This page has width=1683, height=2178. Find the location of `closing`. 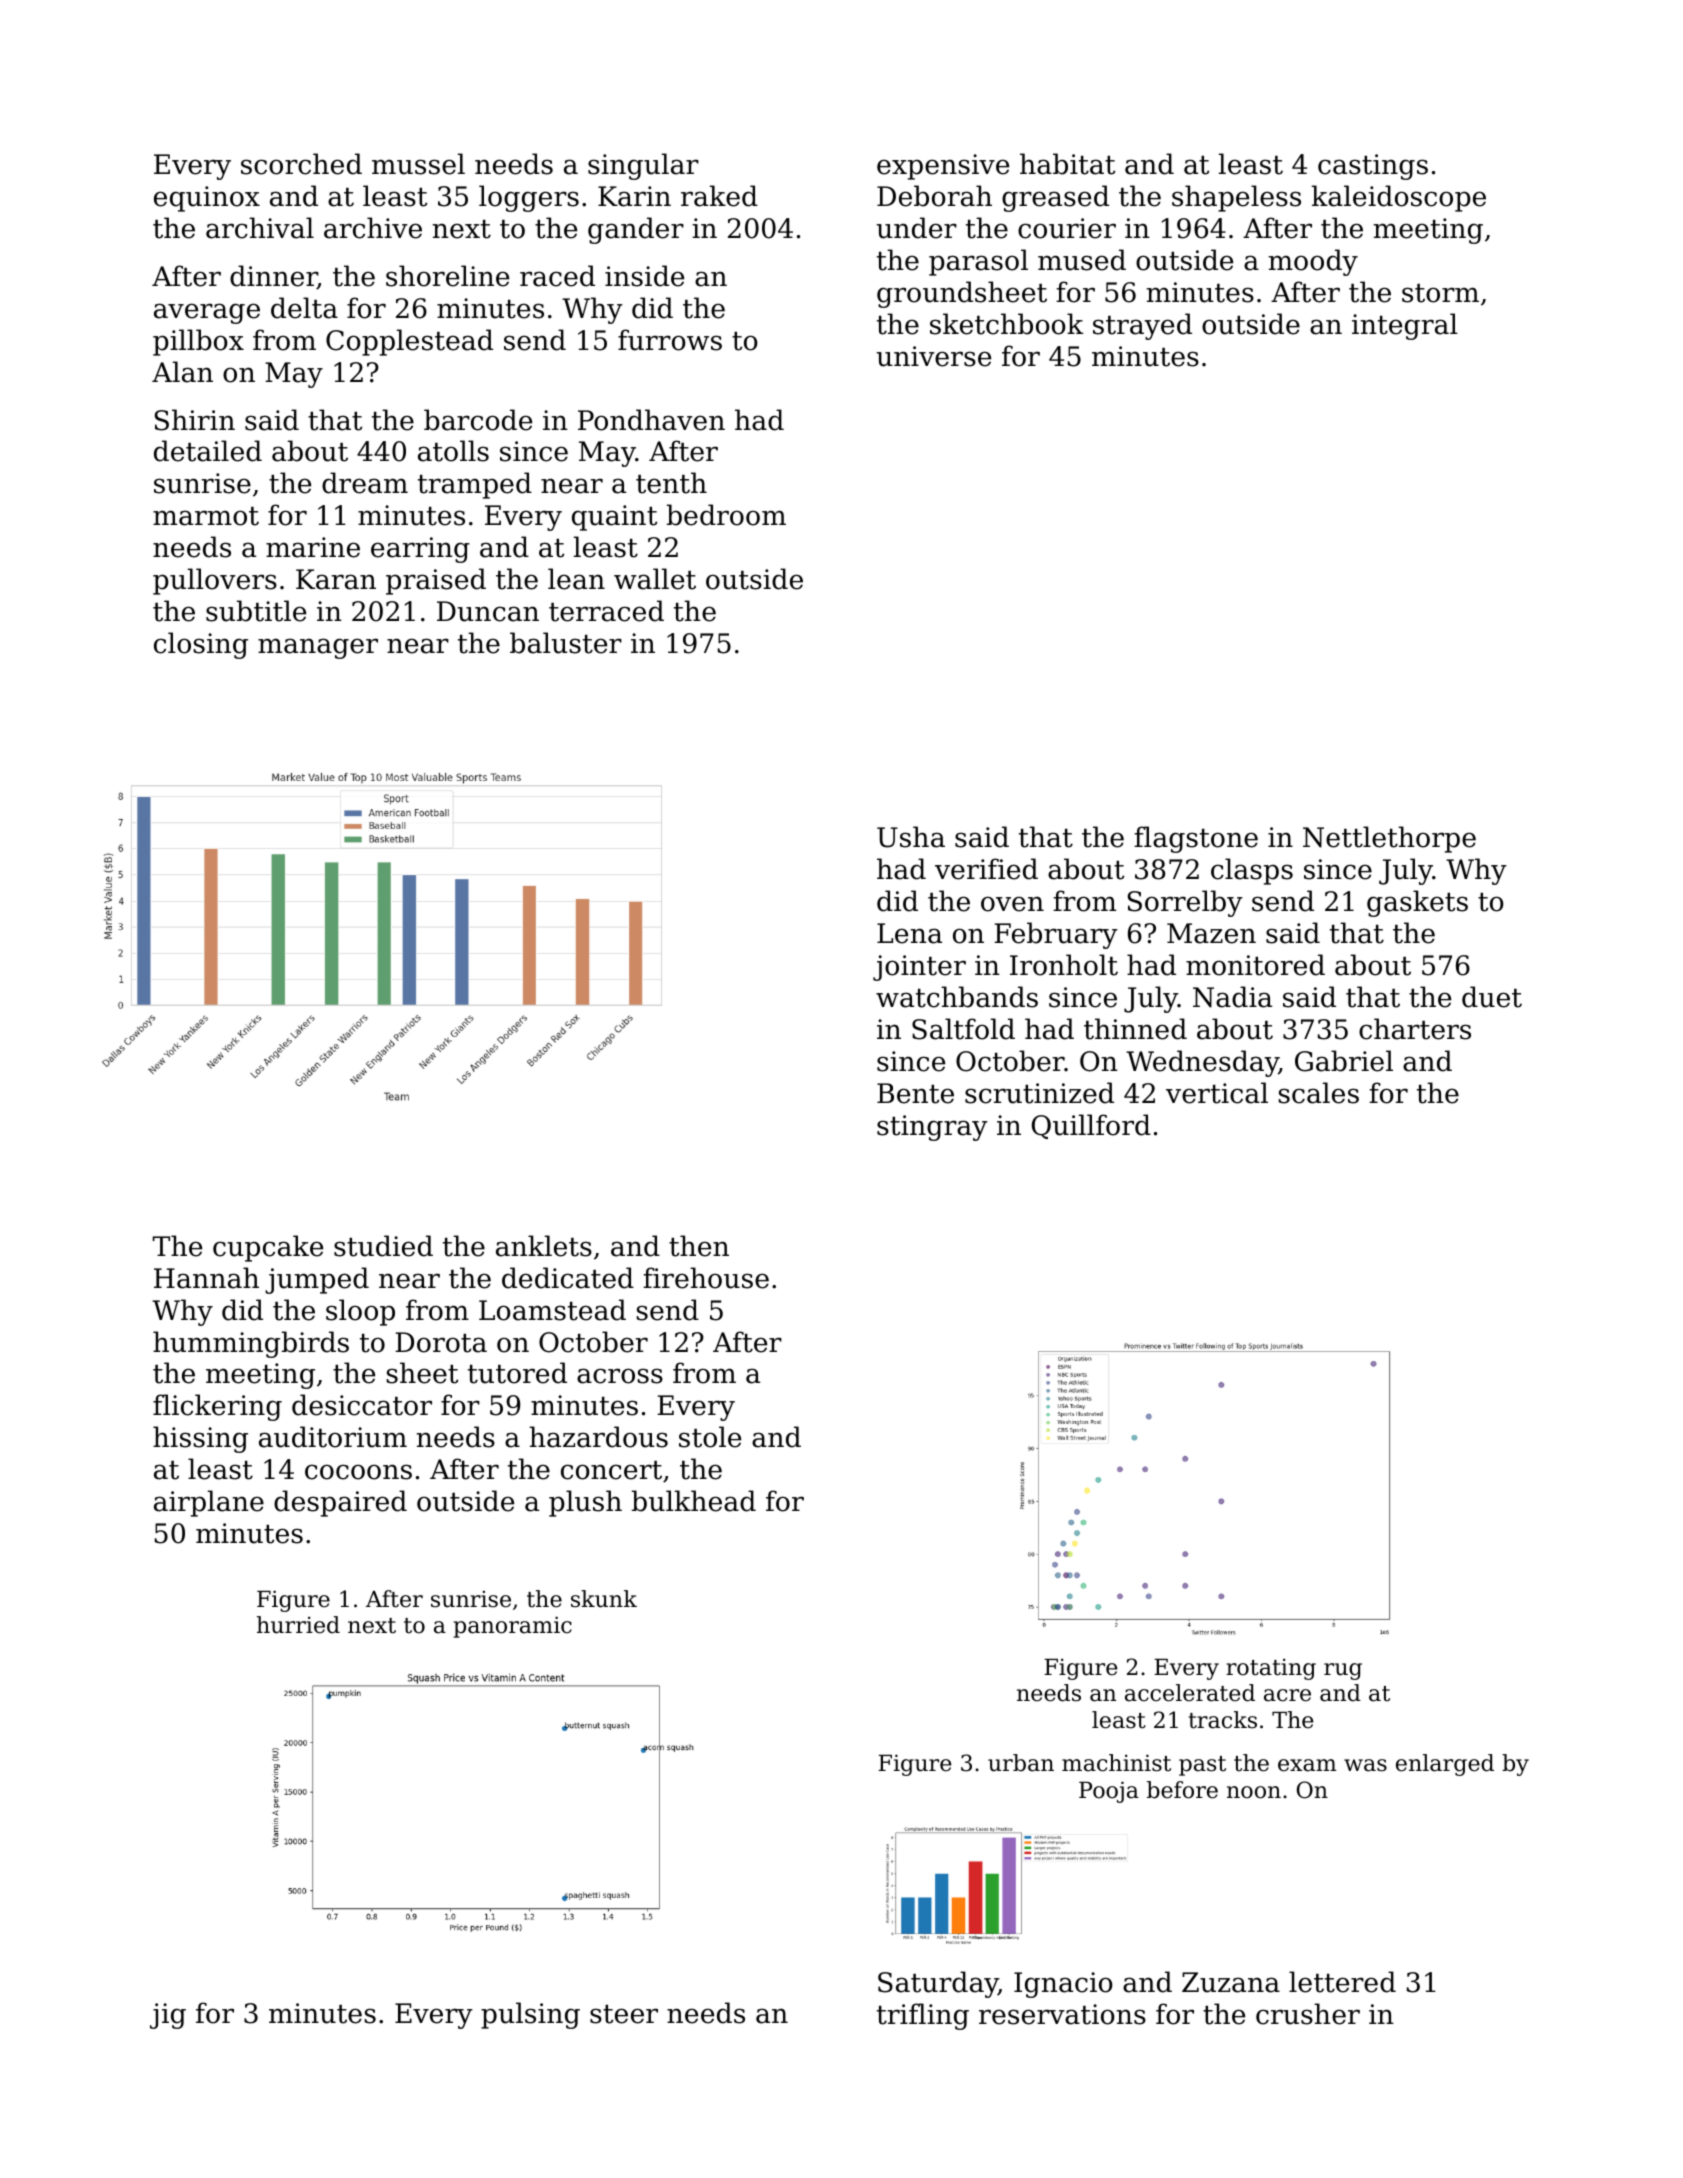

closing is located at coordinates (201, 645).
